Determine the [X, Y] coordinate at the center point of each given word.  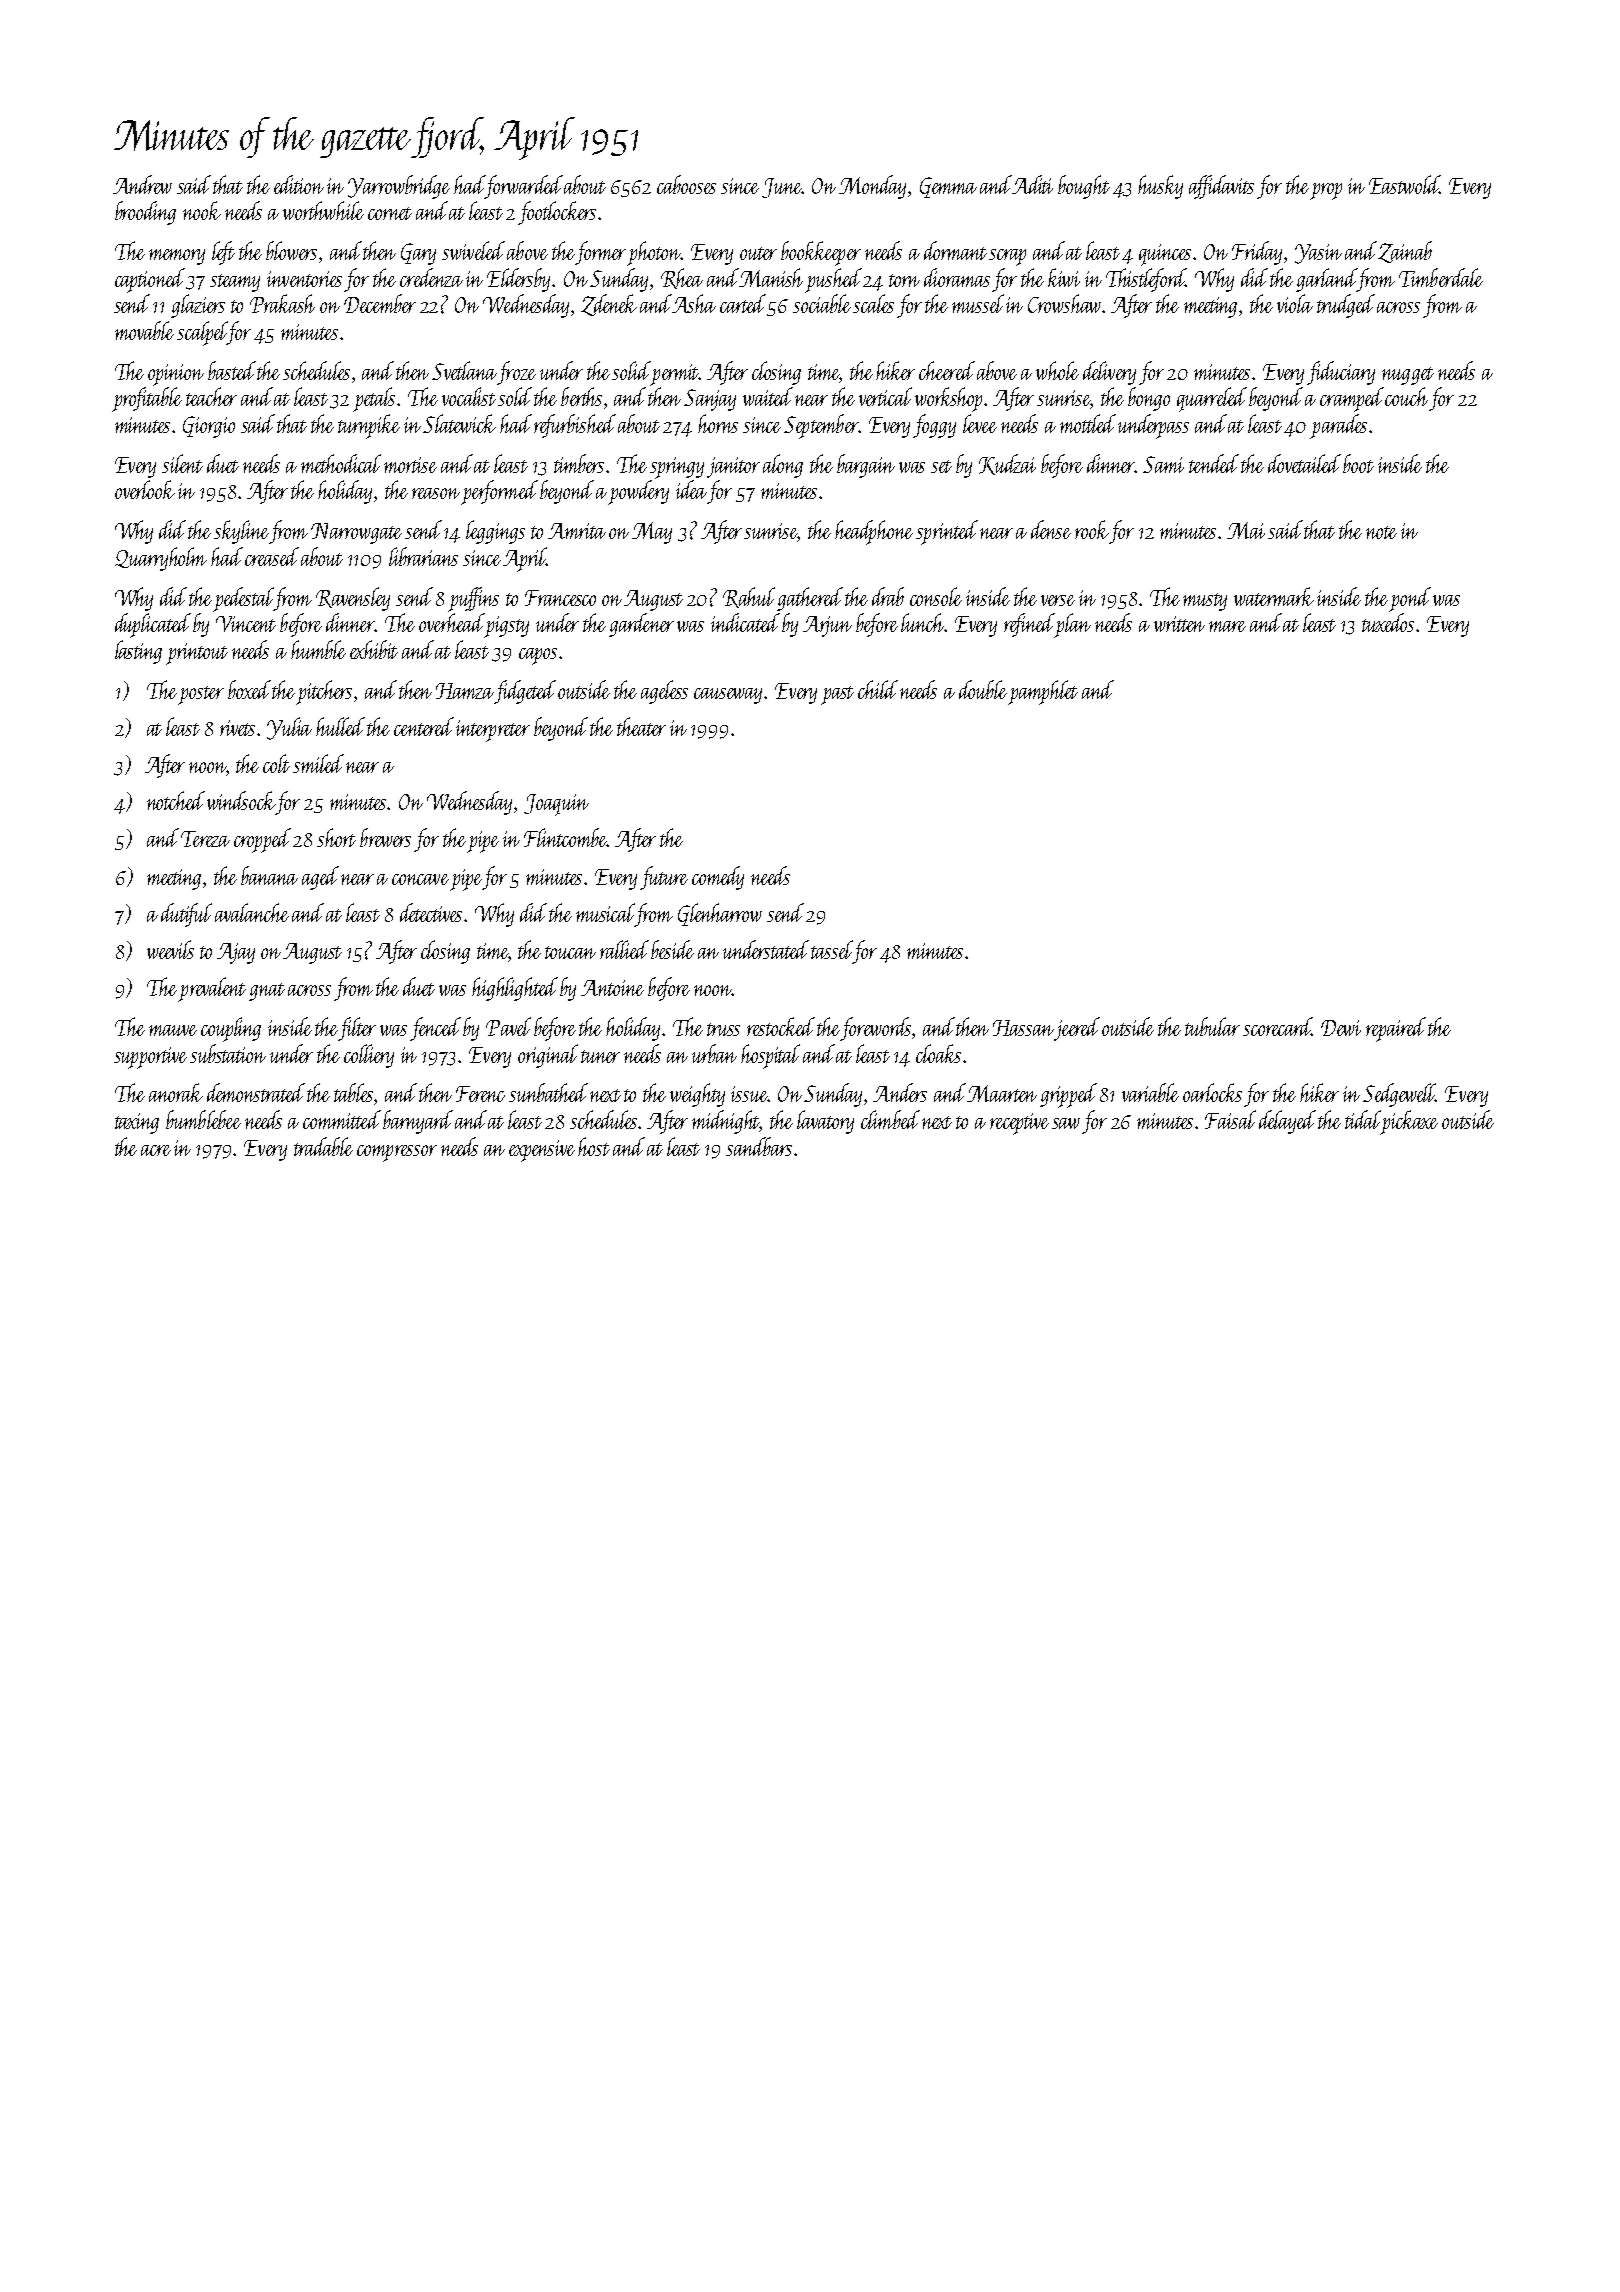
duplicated [153, 625]
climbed [890, 1119]
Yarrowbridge [399, 187]
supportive [150, 1058]
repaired [1396, 1029]
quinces [1165, 255]
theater [641, 726]
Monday [872, 187]
